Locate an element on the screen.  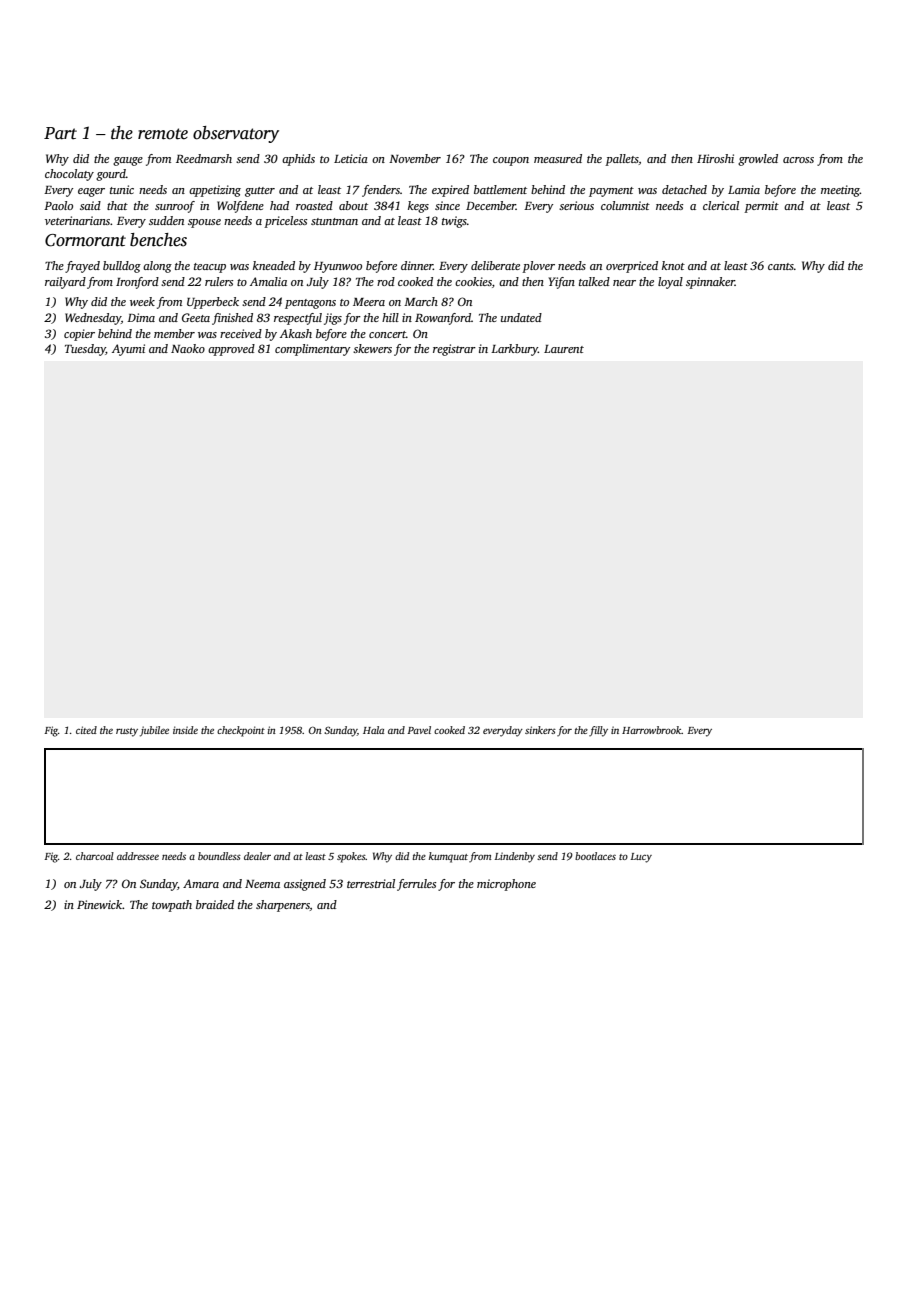
loyal is located at coordinates (670, 283).
